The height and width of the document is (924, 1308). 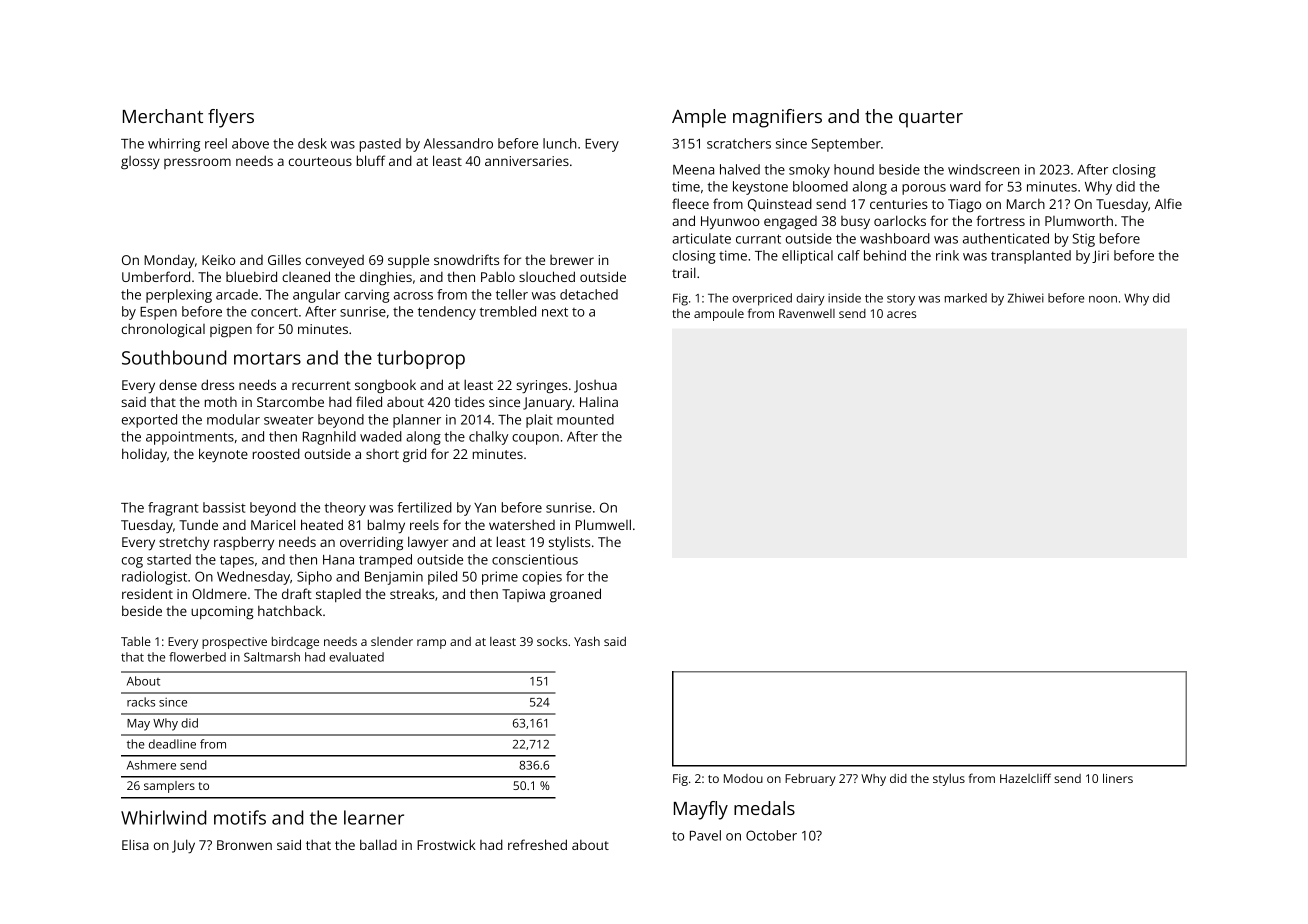 What do you see at coordinates (382, 454) in the document?
I see `short` at bounding box center [382, 454].
